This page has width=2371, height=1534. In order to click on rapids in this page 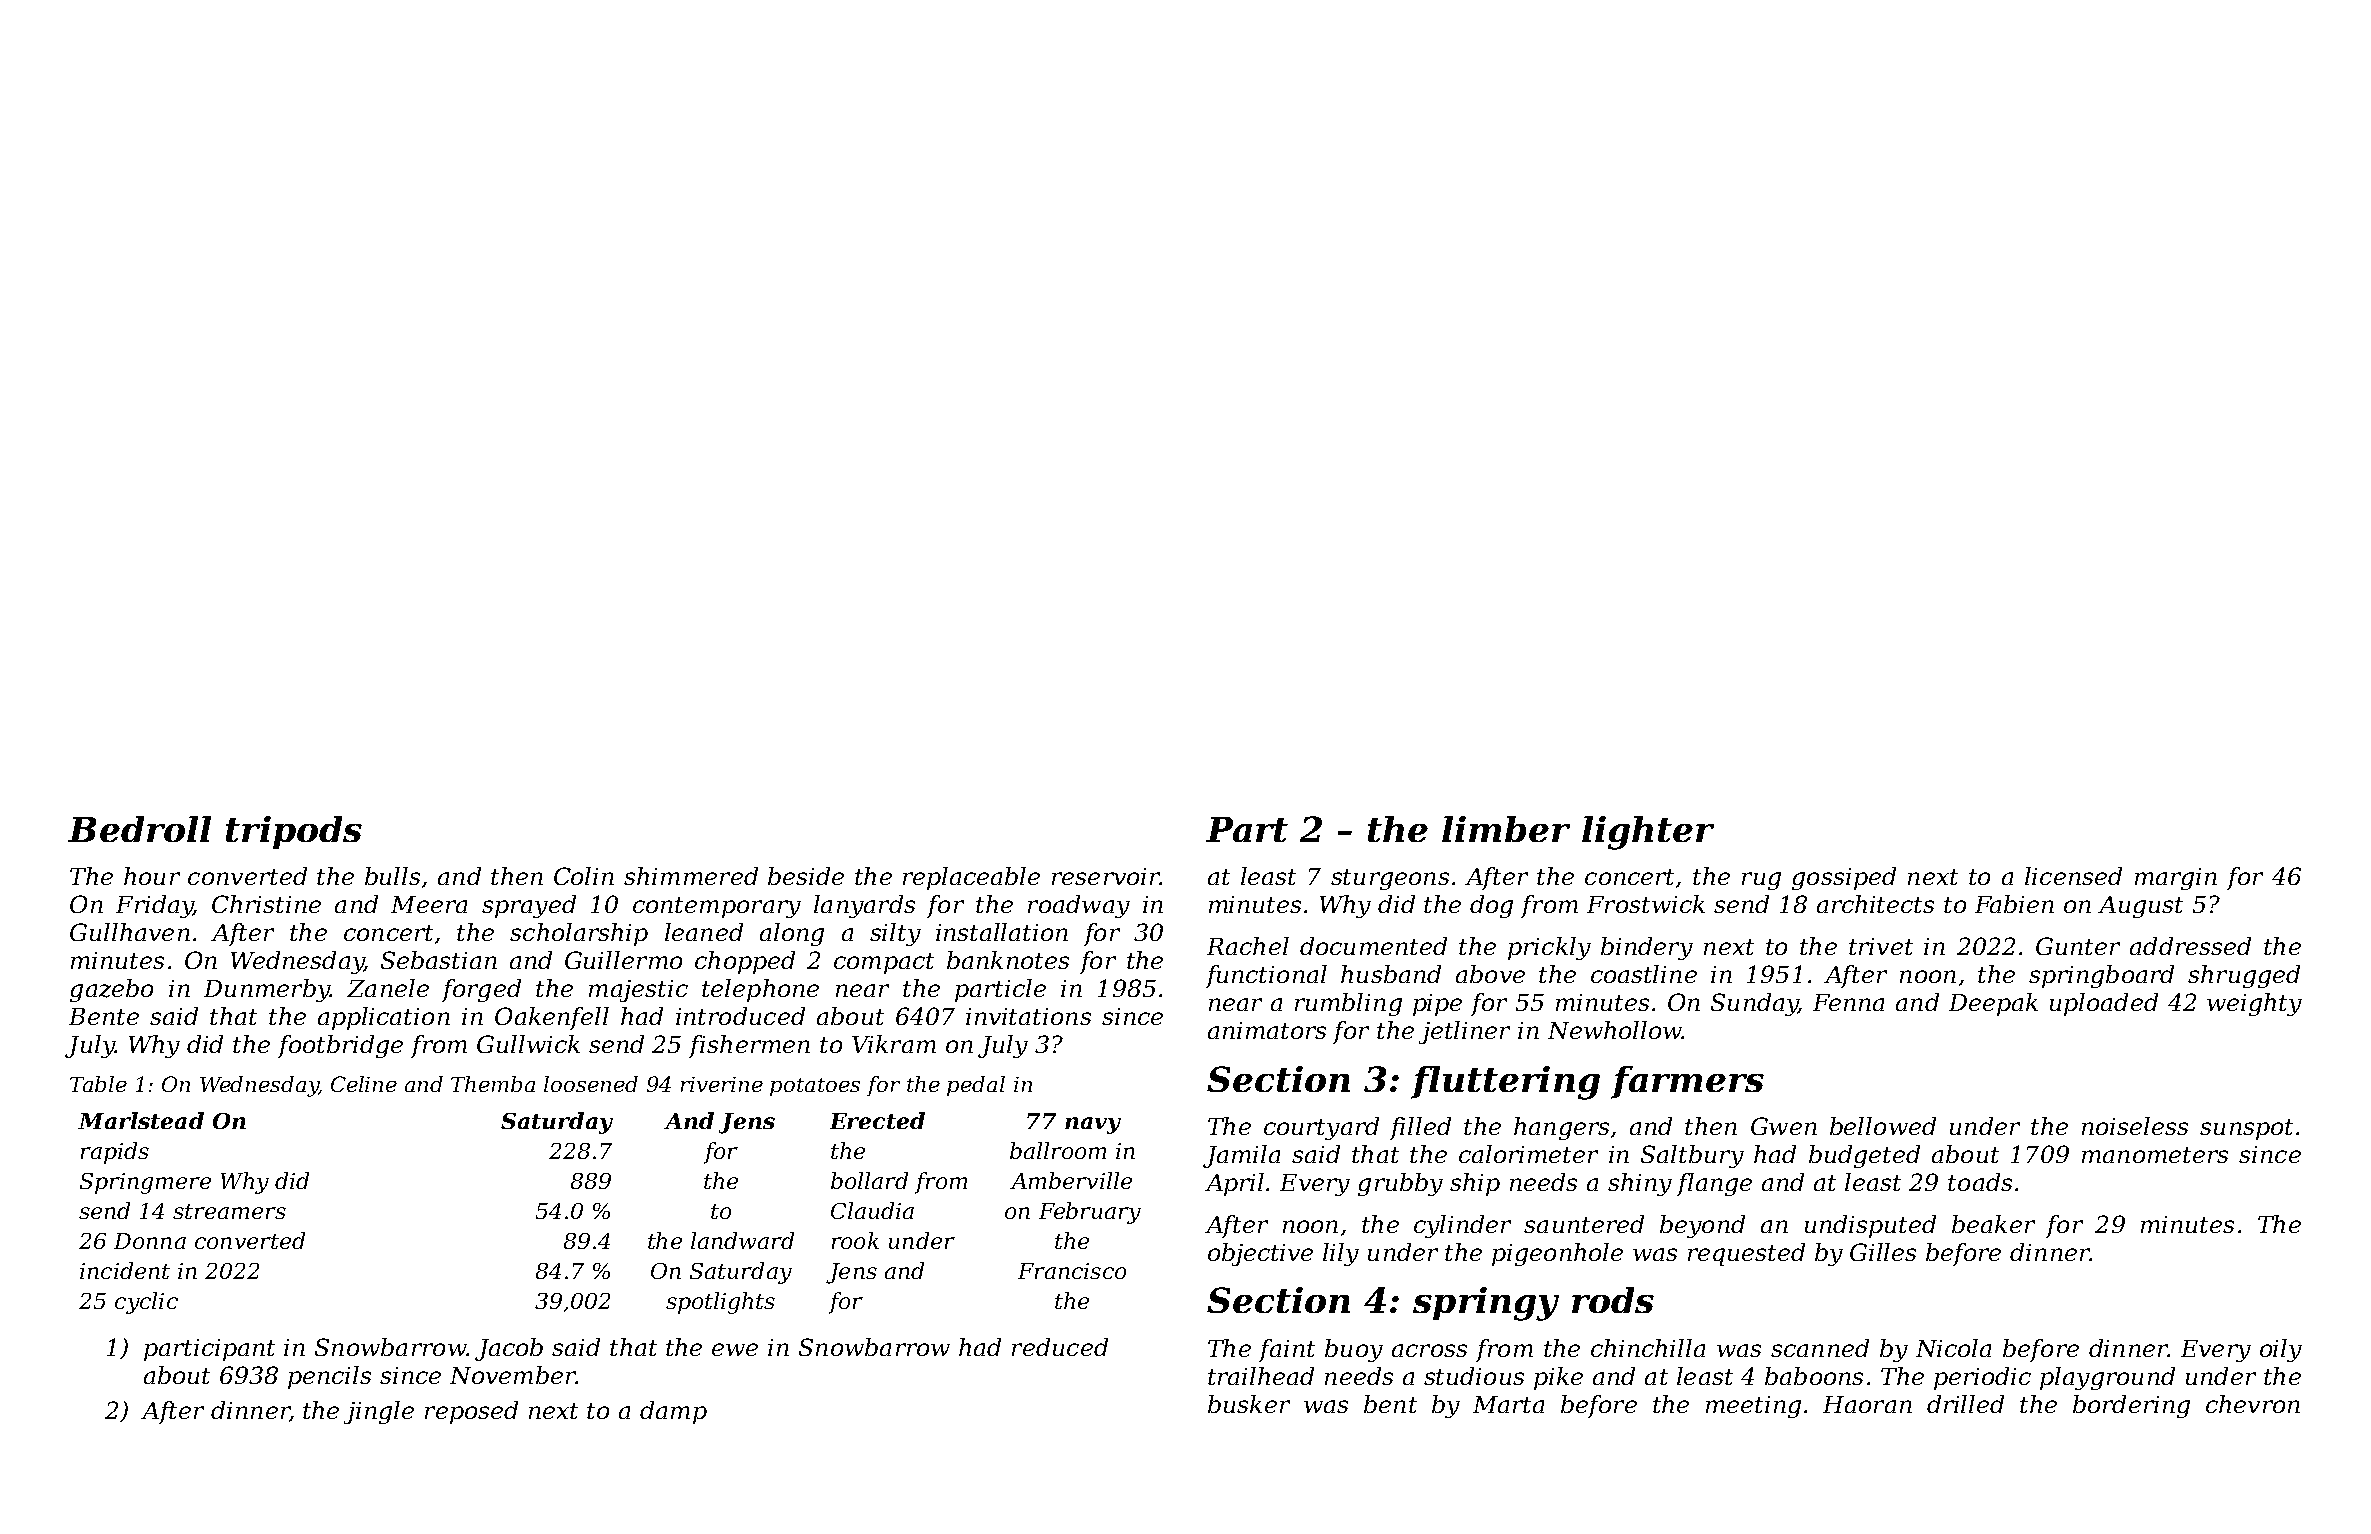, I will do `click(115, 1153)`.
